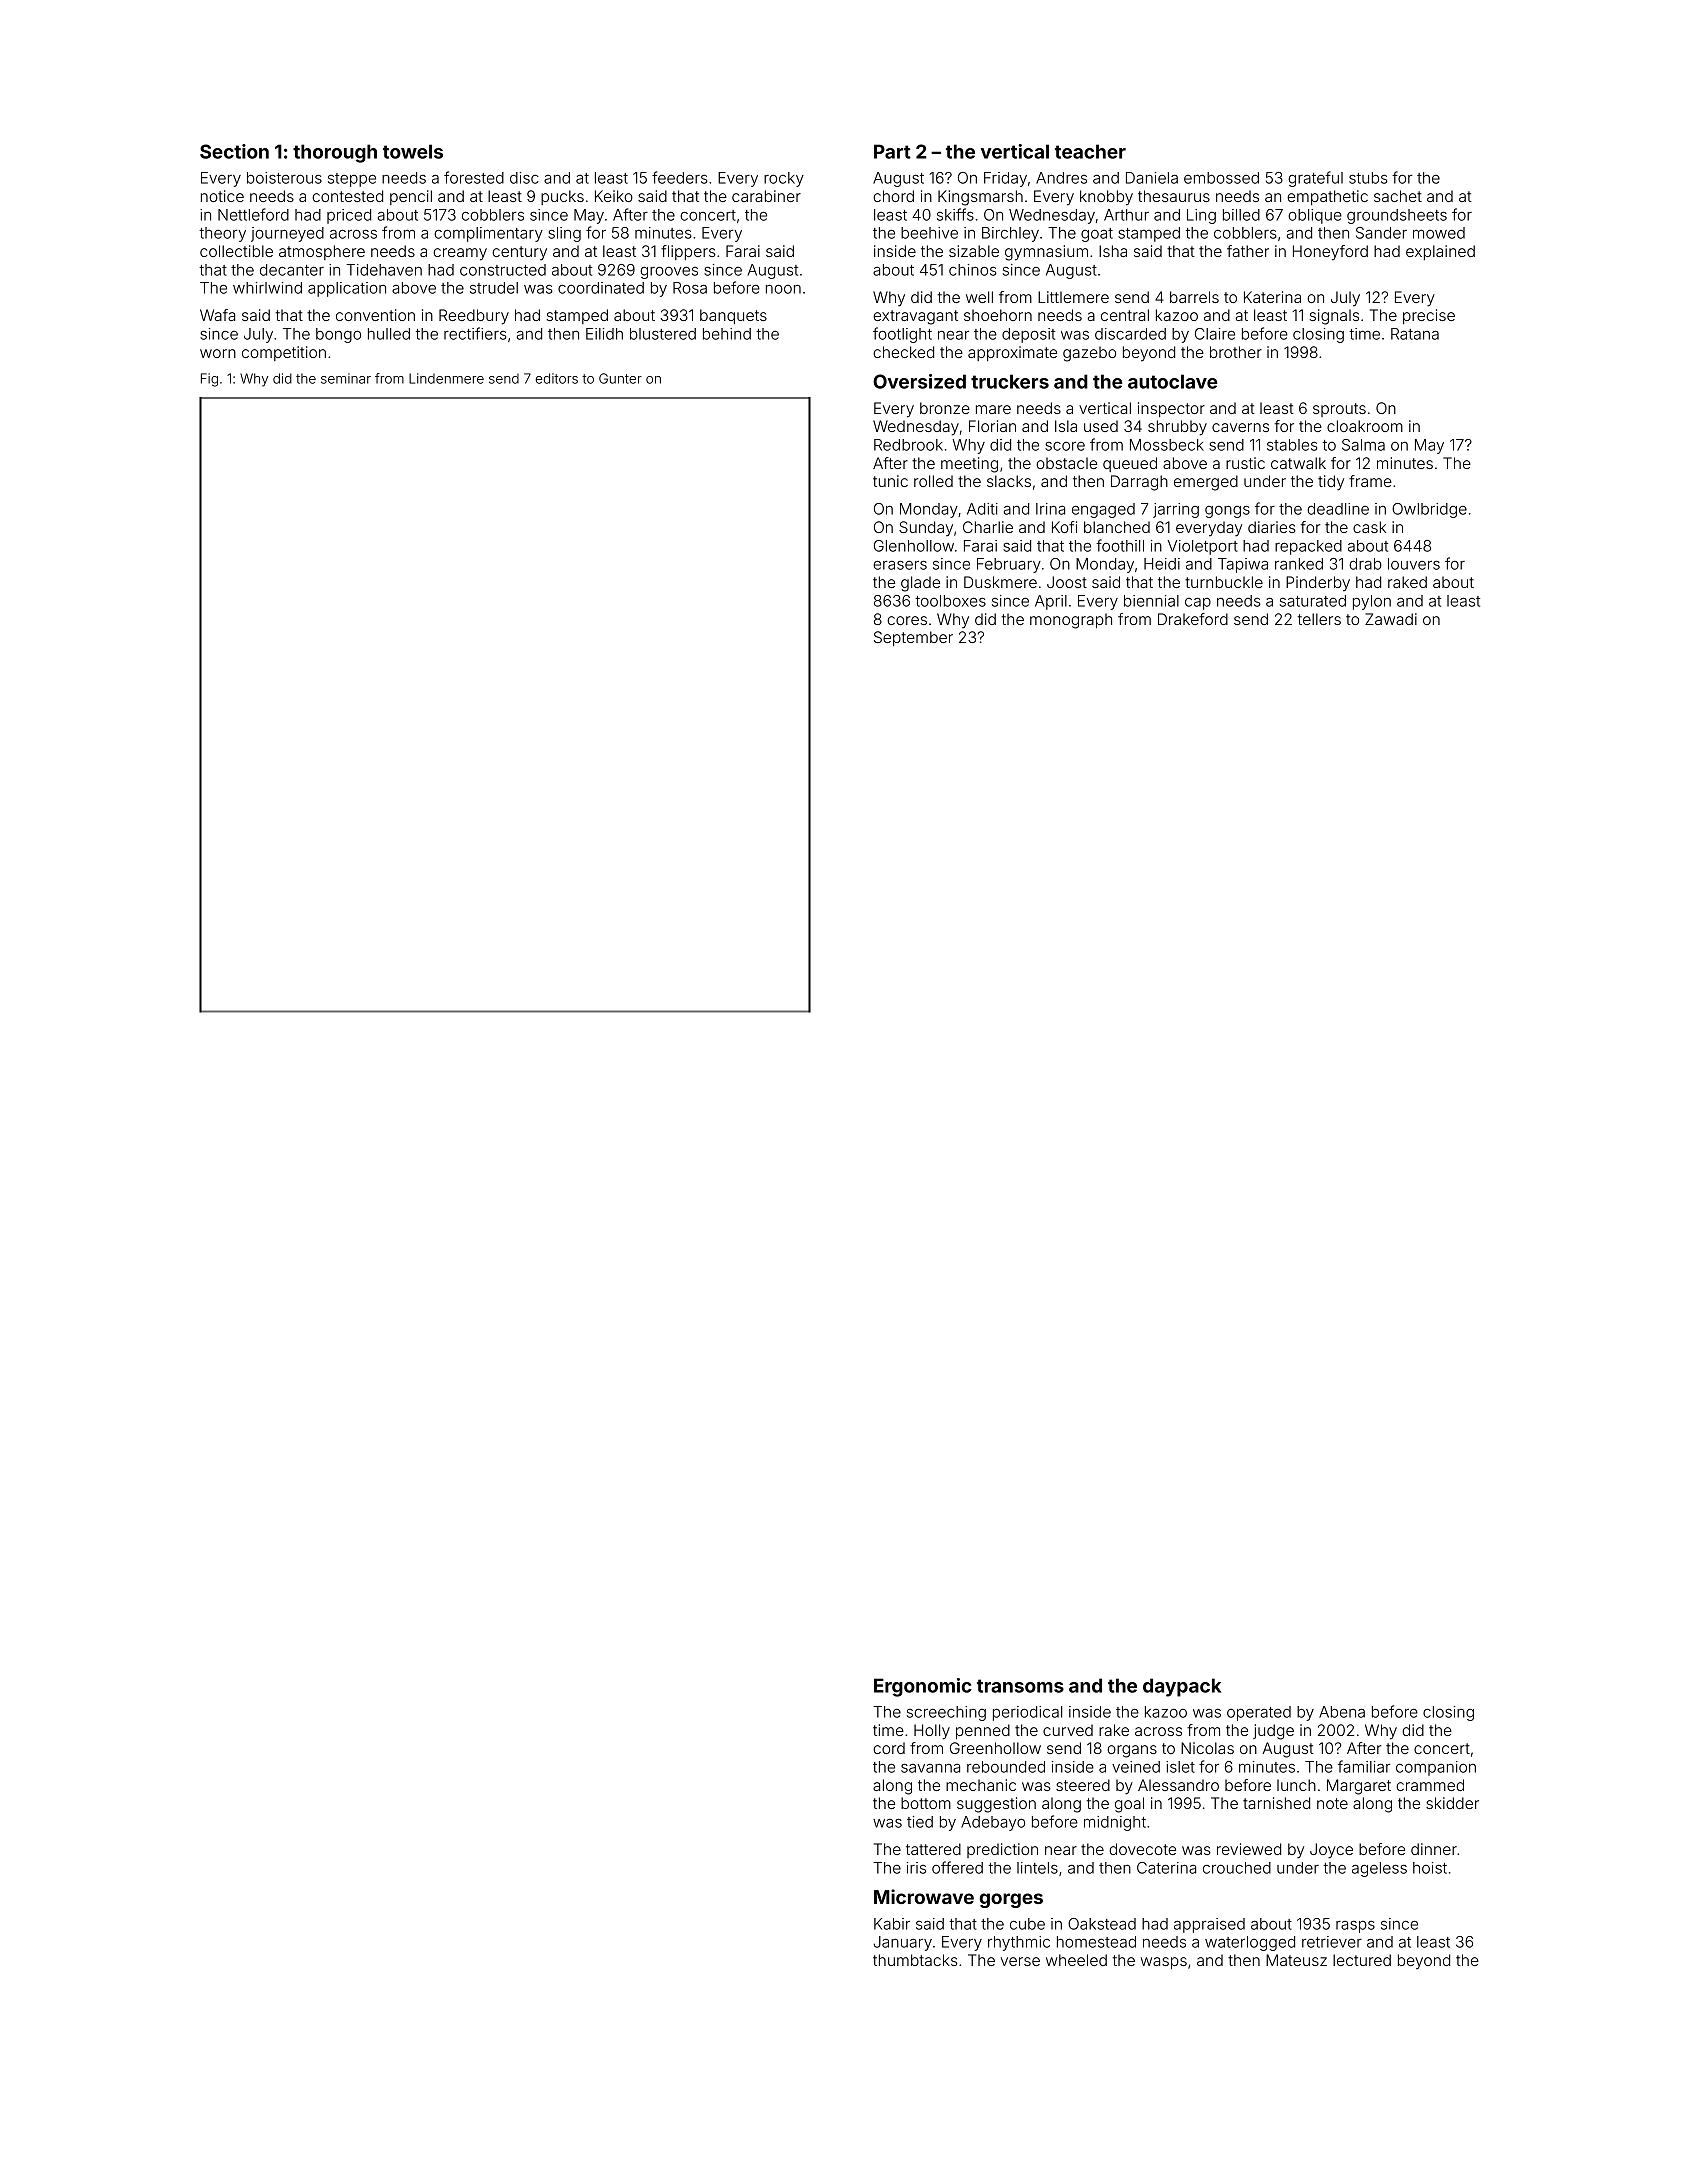  Describe the element at coordinates (892, 1924) in the screenshot. I see `Kabir` at that location.
